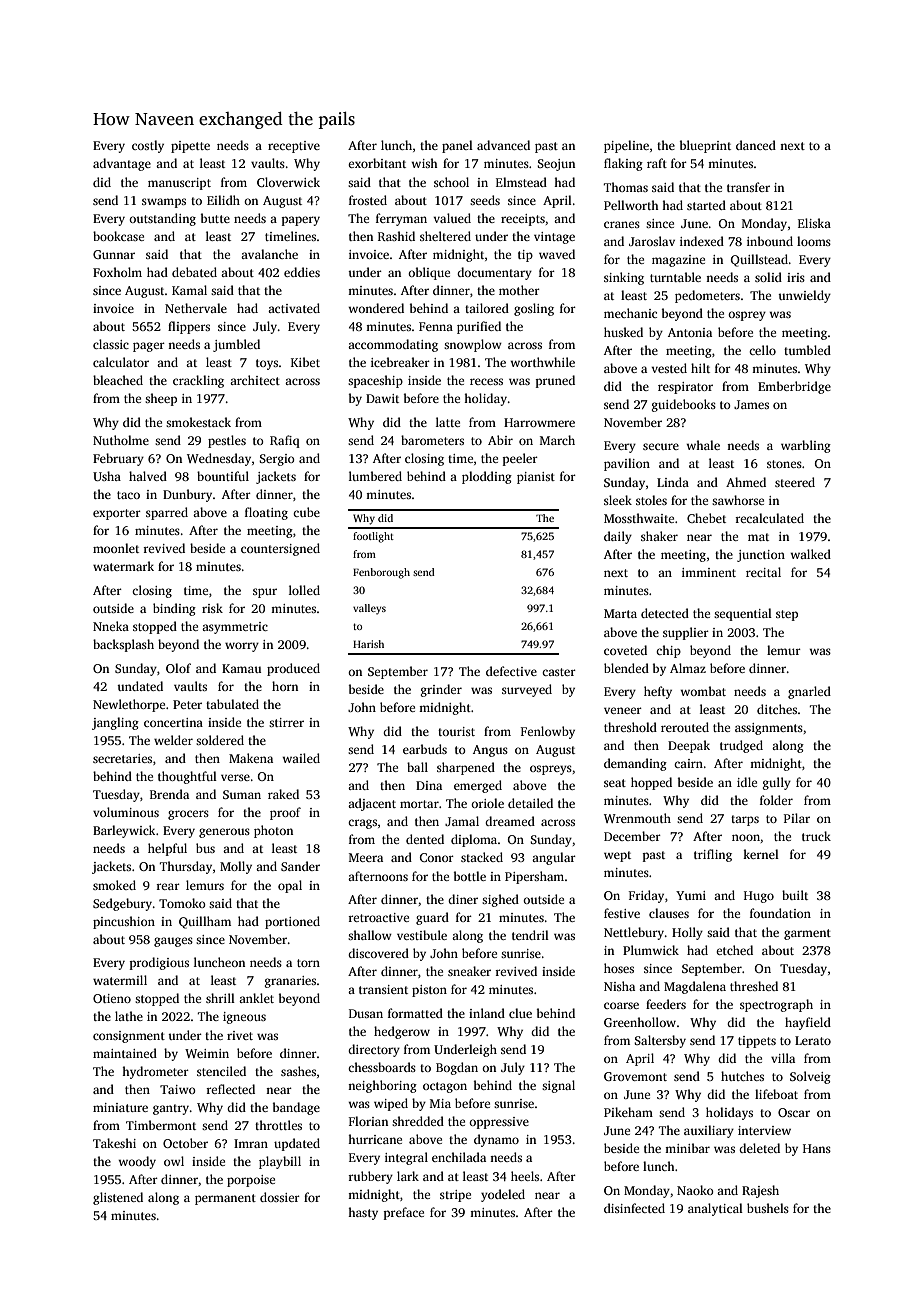 This image has width=924, height=1308. I want to click on Imran, so click(251, 1143).
